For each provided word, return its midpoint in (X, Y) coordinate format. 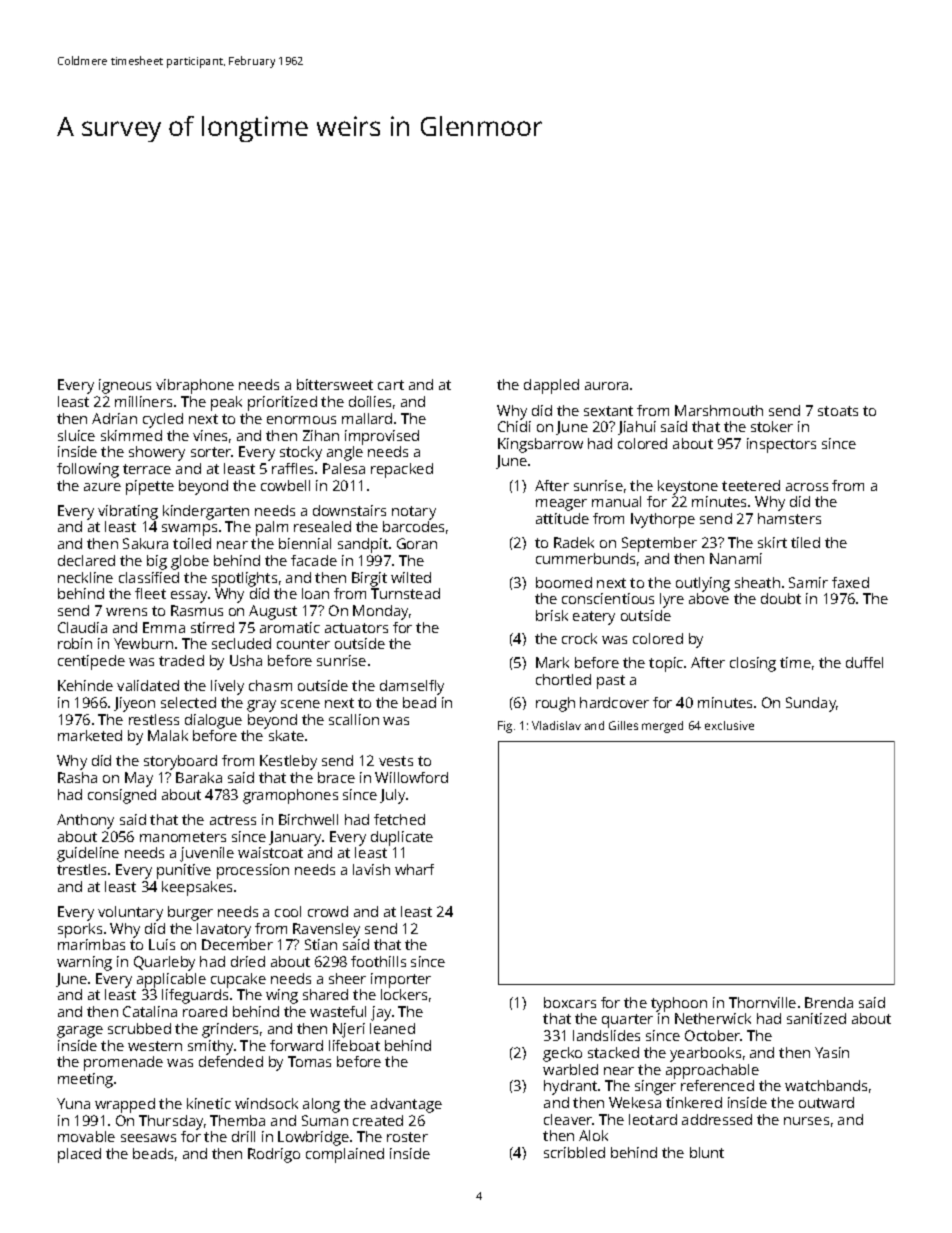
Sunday (811, 704)
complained (345, 1155)
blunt (707, 1152)
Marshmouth (719, 410)
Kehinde (85, 685)
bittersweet (335, 384)
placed (79, 1155)
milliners (143, 401)
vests (396, 761)
